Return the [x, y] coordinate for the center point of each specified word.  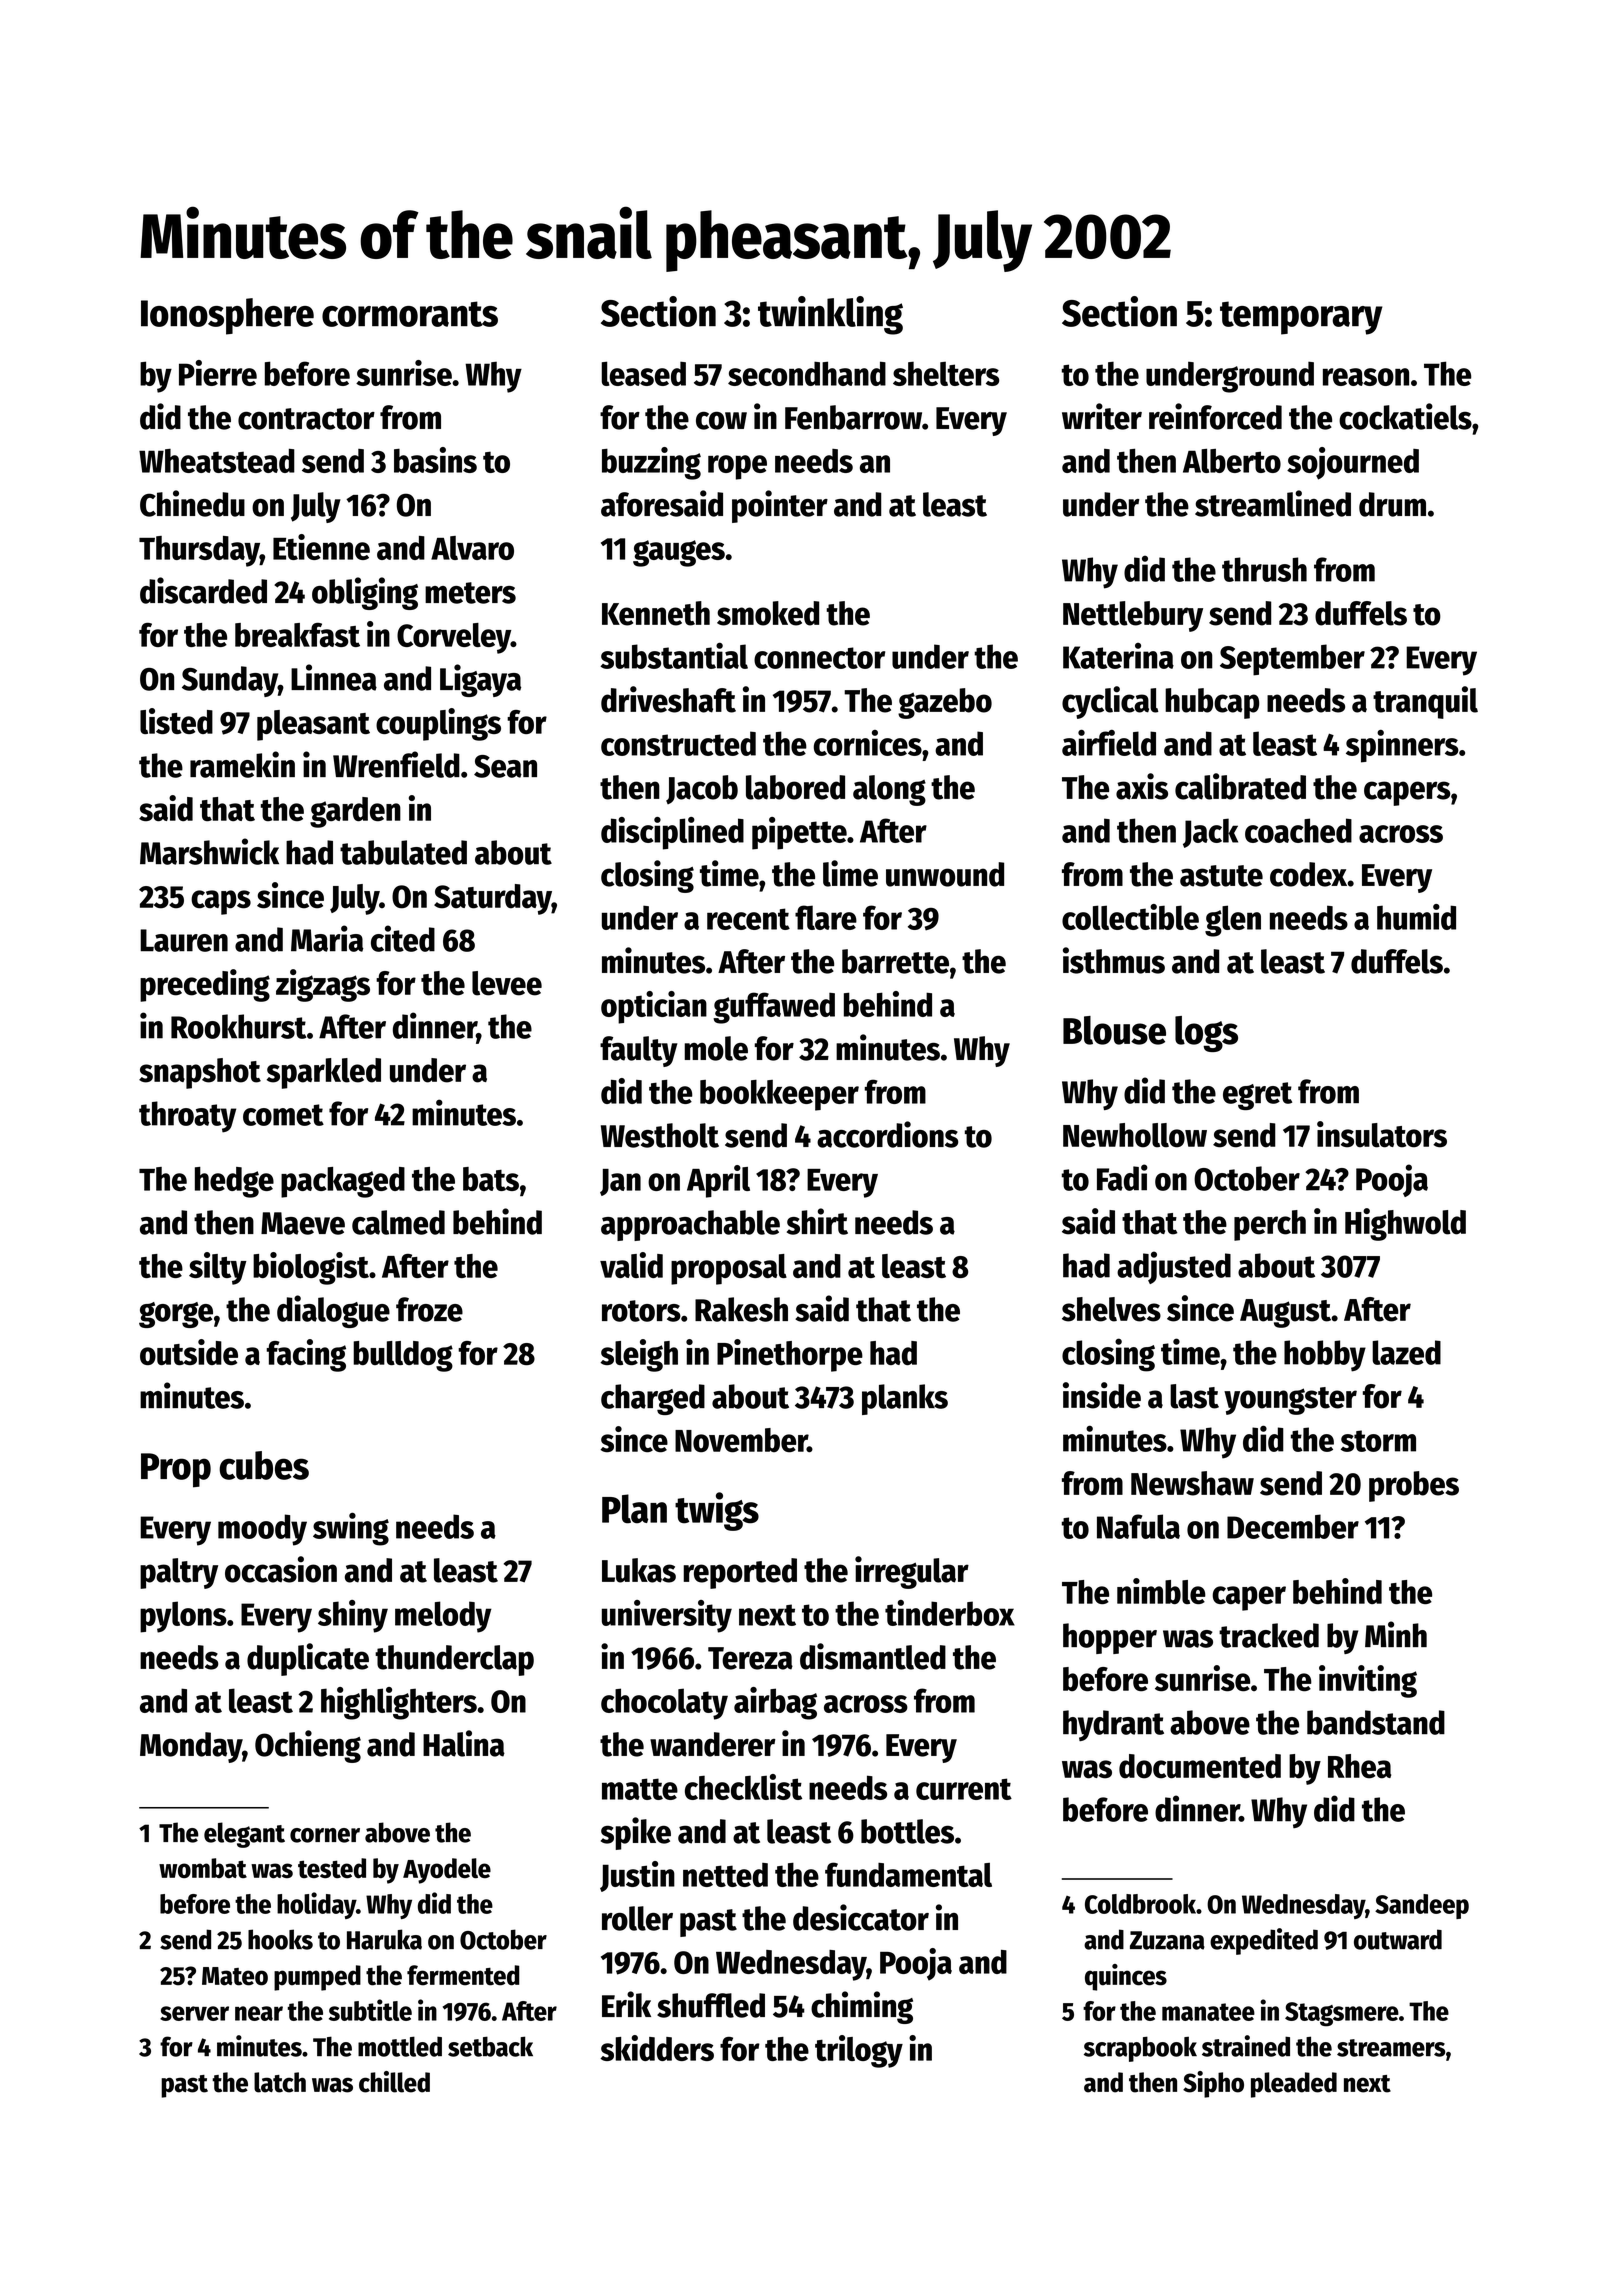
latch [280, 2082]
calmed [398, 1222]
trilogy [859, 2051]
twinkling [830, 315]
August [1285, 1313]
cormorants [410, 314]
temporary [1301, 318]
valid [631, 1265]
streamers [1391, 2048]
